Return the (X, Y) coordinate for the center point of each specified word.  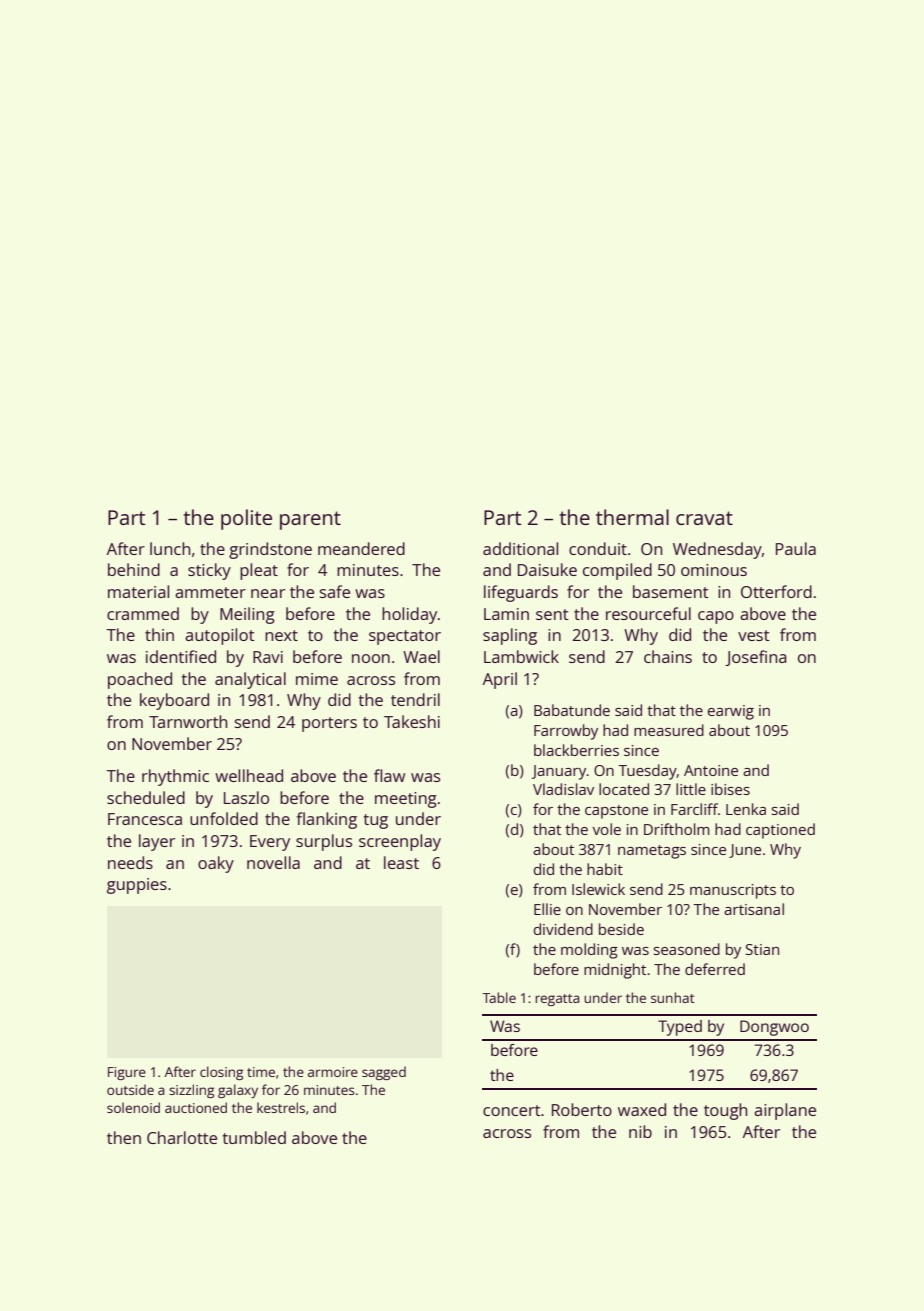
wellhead (249, 775)
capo (716, 617)
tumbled (254, 1137)
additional (520, 548)
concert (512, 1110)
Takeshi (412, 721)
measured (669, 730)
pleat (259, 571)
